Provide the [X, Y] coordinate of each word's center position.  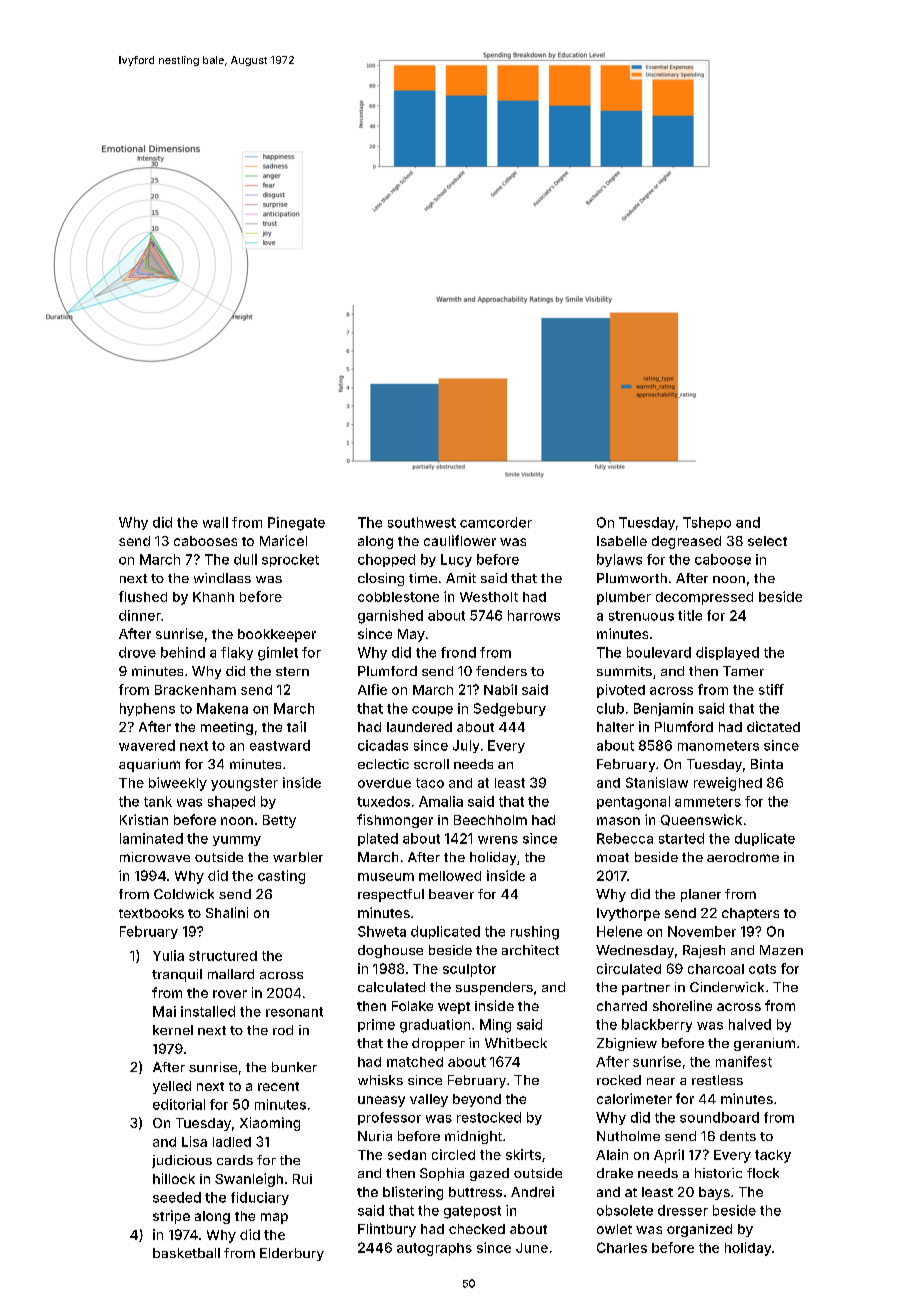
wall [215, 522]
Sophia [442, 1174]
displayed [727, 653]
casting [281, 877]
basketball [186, 1253]
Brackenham [195, 690]
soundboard [719, 1117]
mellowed [450, 876]
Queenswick [701, 820]
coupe [432, 711]
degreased [686, 542]
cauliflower [460, 540]
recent [278, 1086]
